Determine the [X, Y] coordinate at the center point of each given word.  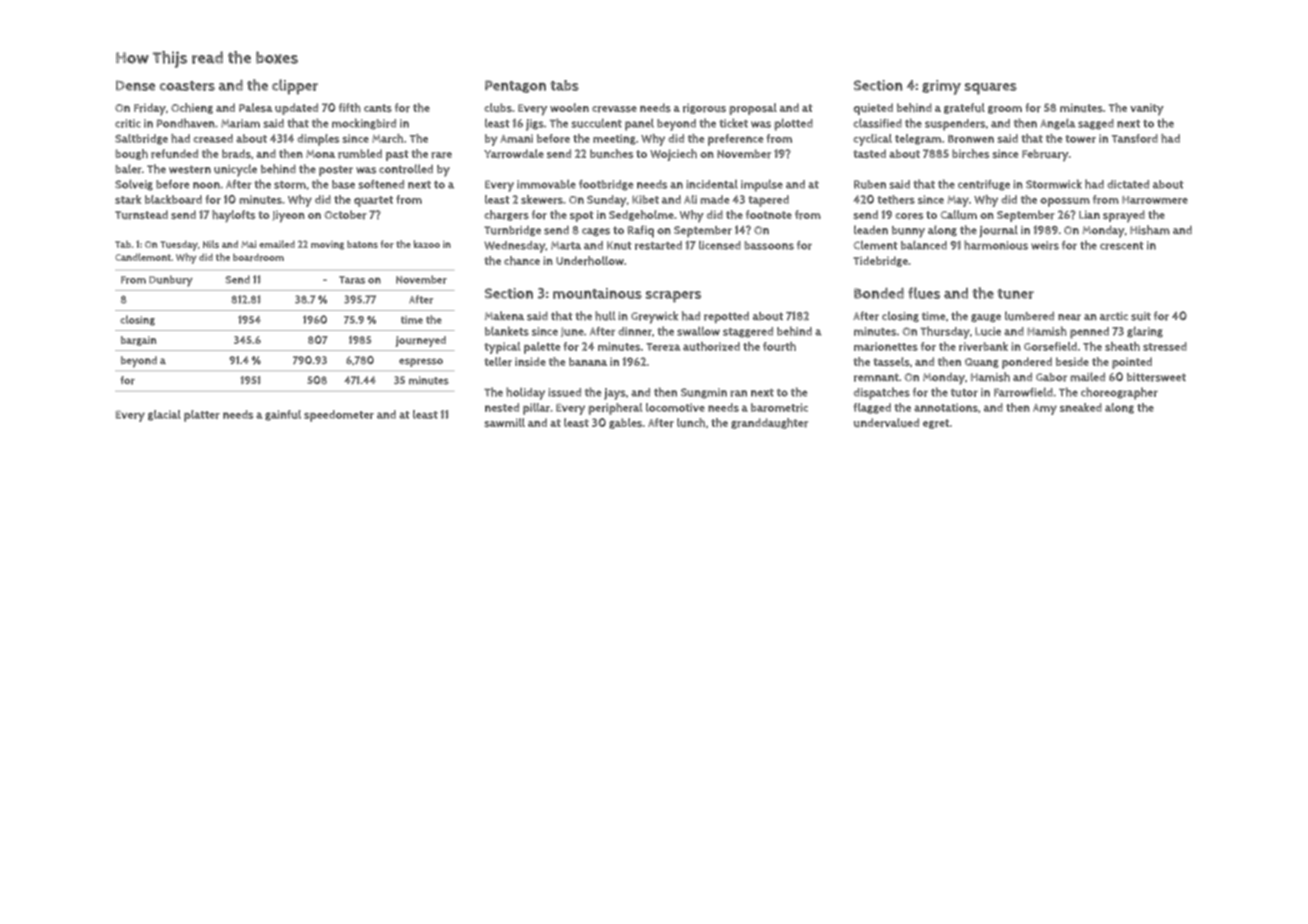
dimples [318, 140]
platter [202, 416]
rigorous [704, 108]
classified [877, 123]
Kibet [645, 199]
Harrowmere [1155, 200]
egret [936, 424]
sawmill [504, 422]
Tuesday [179, 246]
